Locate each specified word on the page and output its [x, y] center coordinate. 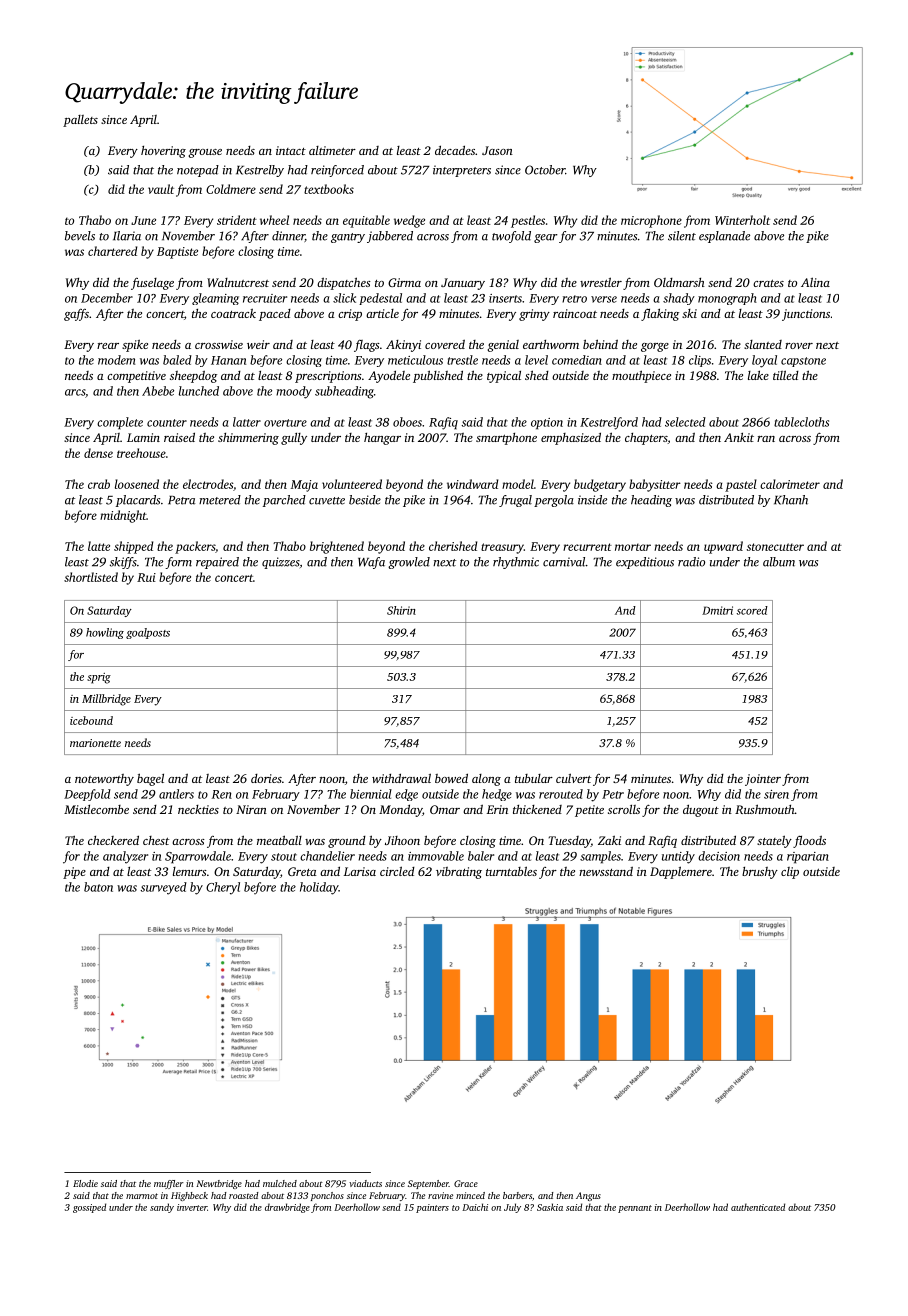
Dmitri [717, 610]
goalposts [148, 633]
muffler [169, 1184]
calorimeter [790, 484]
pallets [80, 121]
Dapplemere [681, 872]
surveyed [163, 888]
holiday [319, 888]
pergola [554, 501]
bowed [451, 778]
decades [455, 150]
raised [179, 437]
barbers [517, 1195]
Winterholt [742, 220]
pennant [635, 1209]
